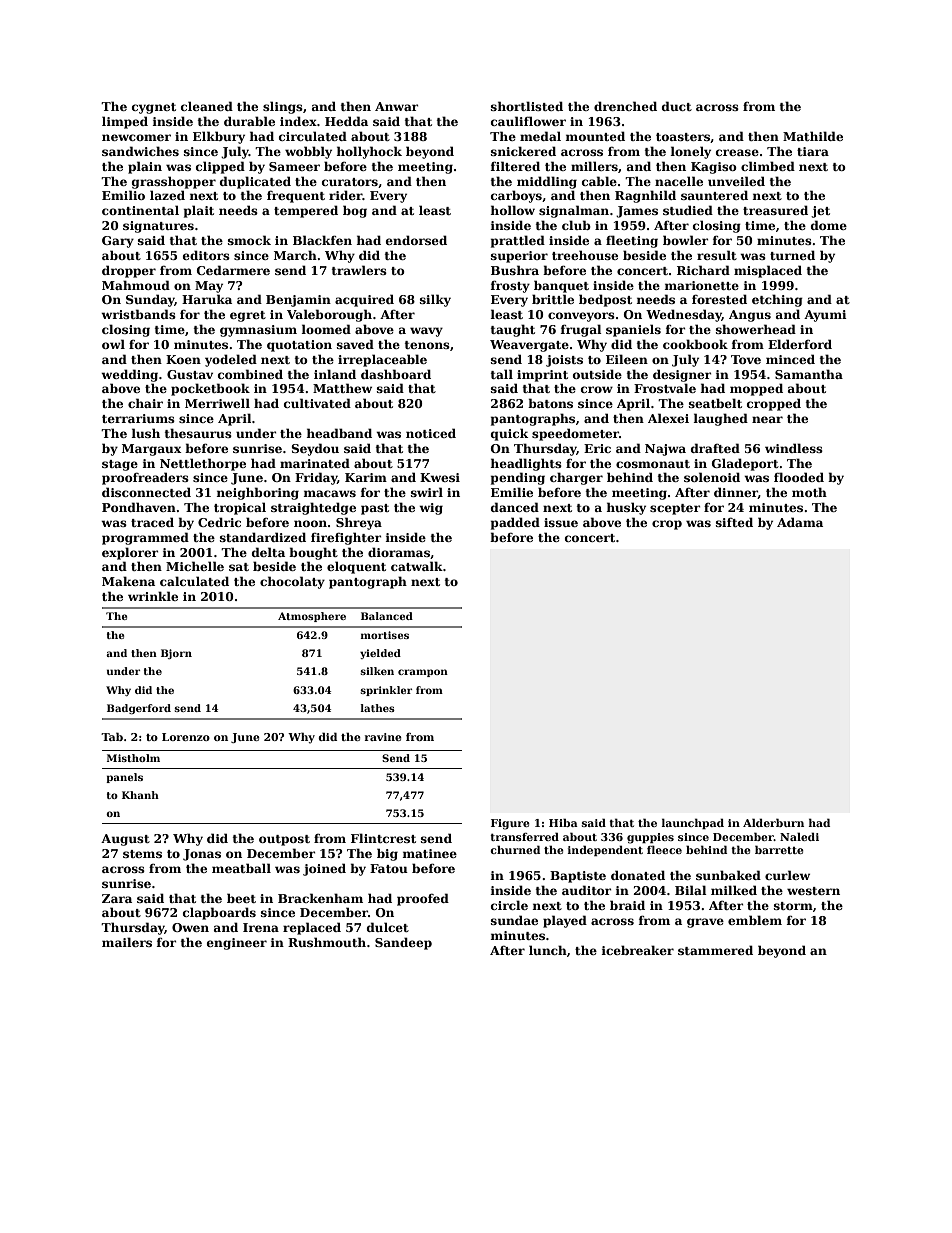 This screenshot has width=952, height=1233. Describe the element at coordinates (176, 654) in the screenshot. I see `Bjorn` at that location.
